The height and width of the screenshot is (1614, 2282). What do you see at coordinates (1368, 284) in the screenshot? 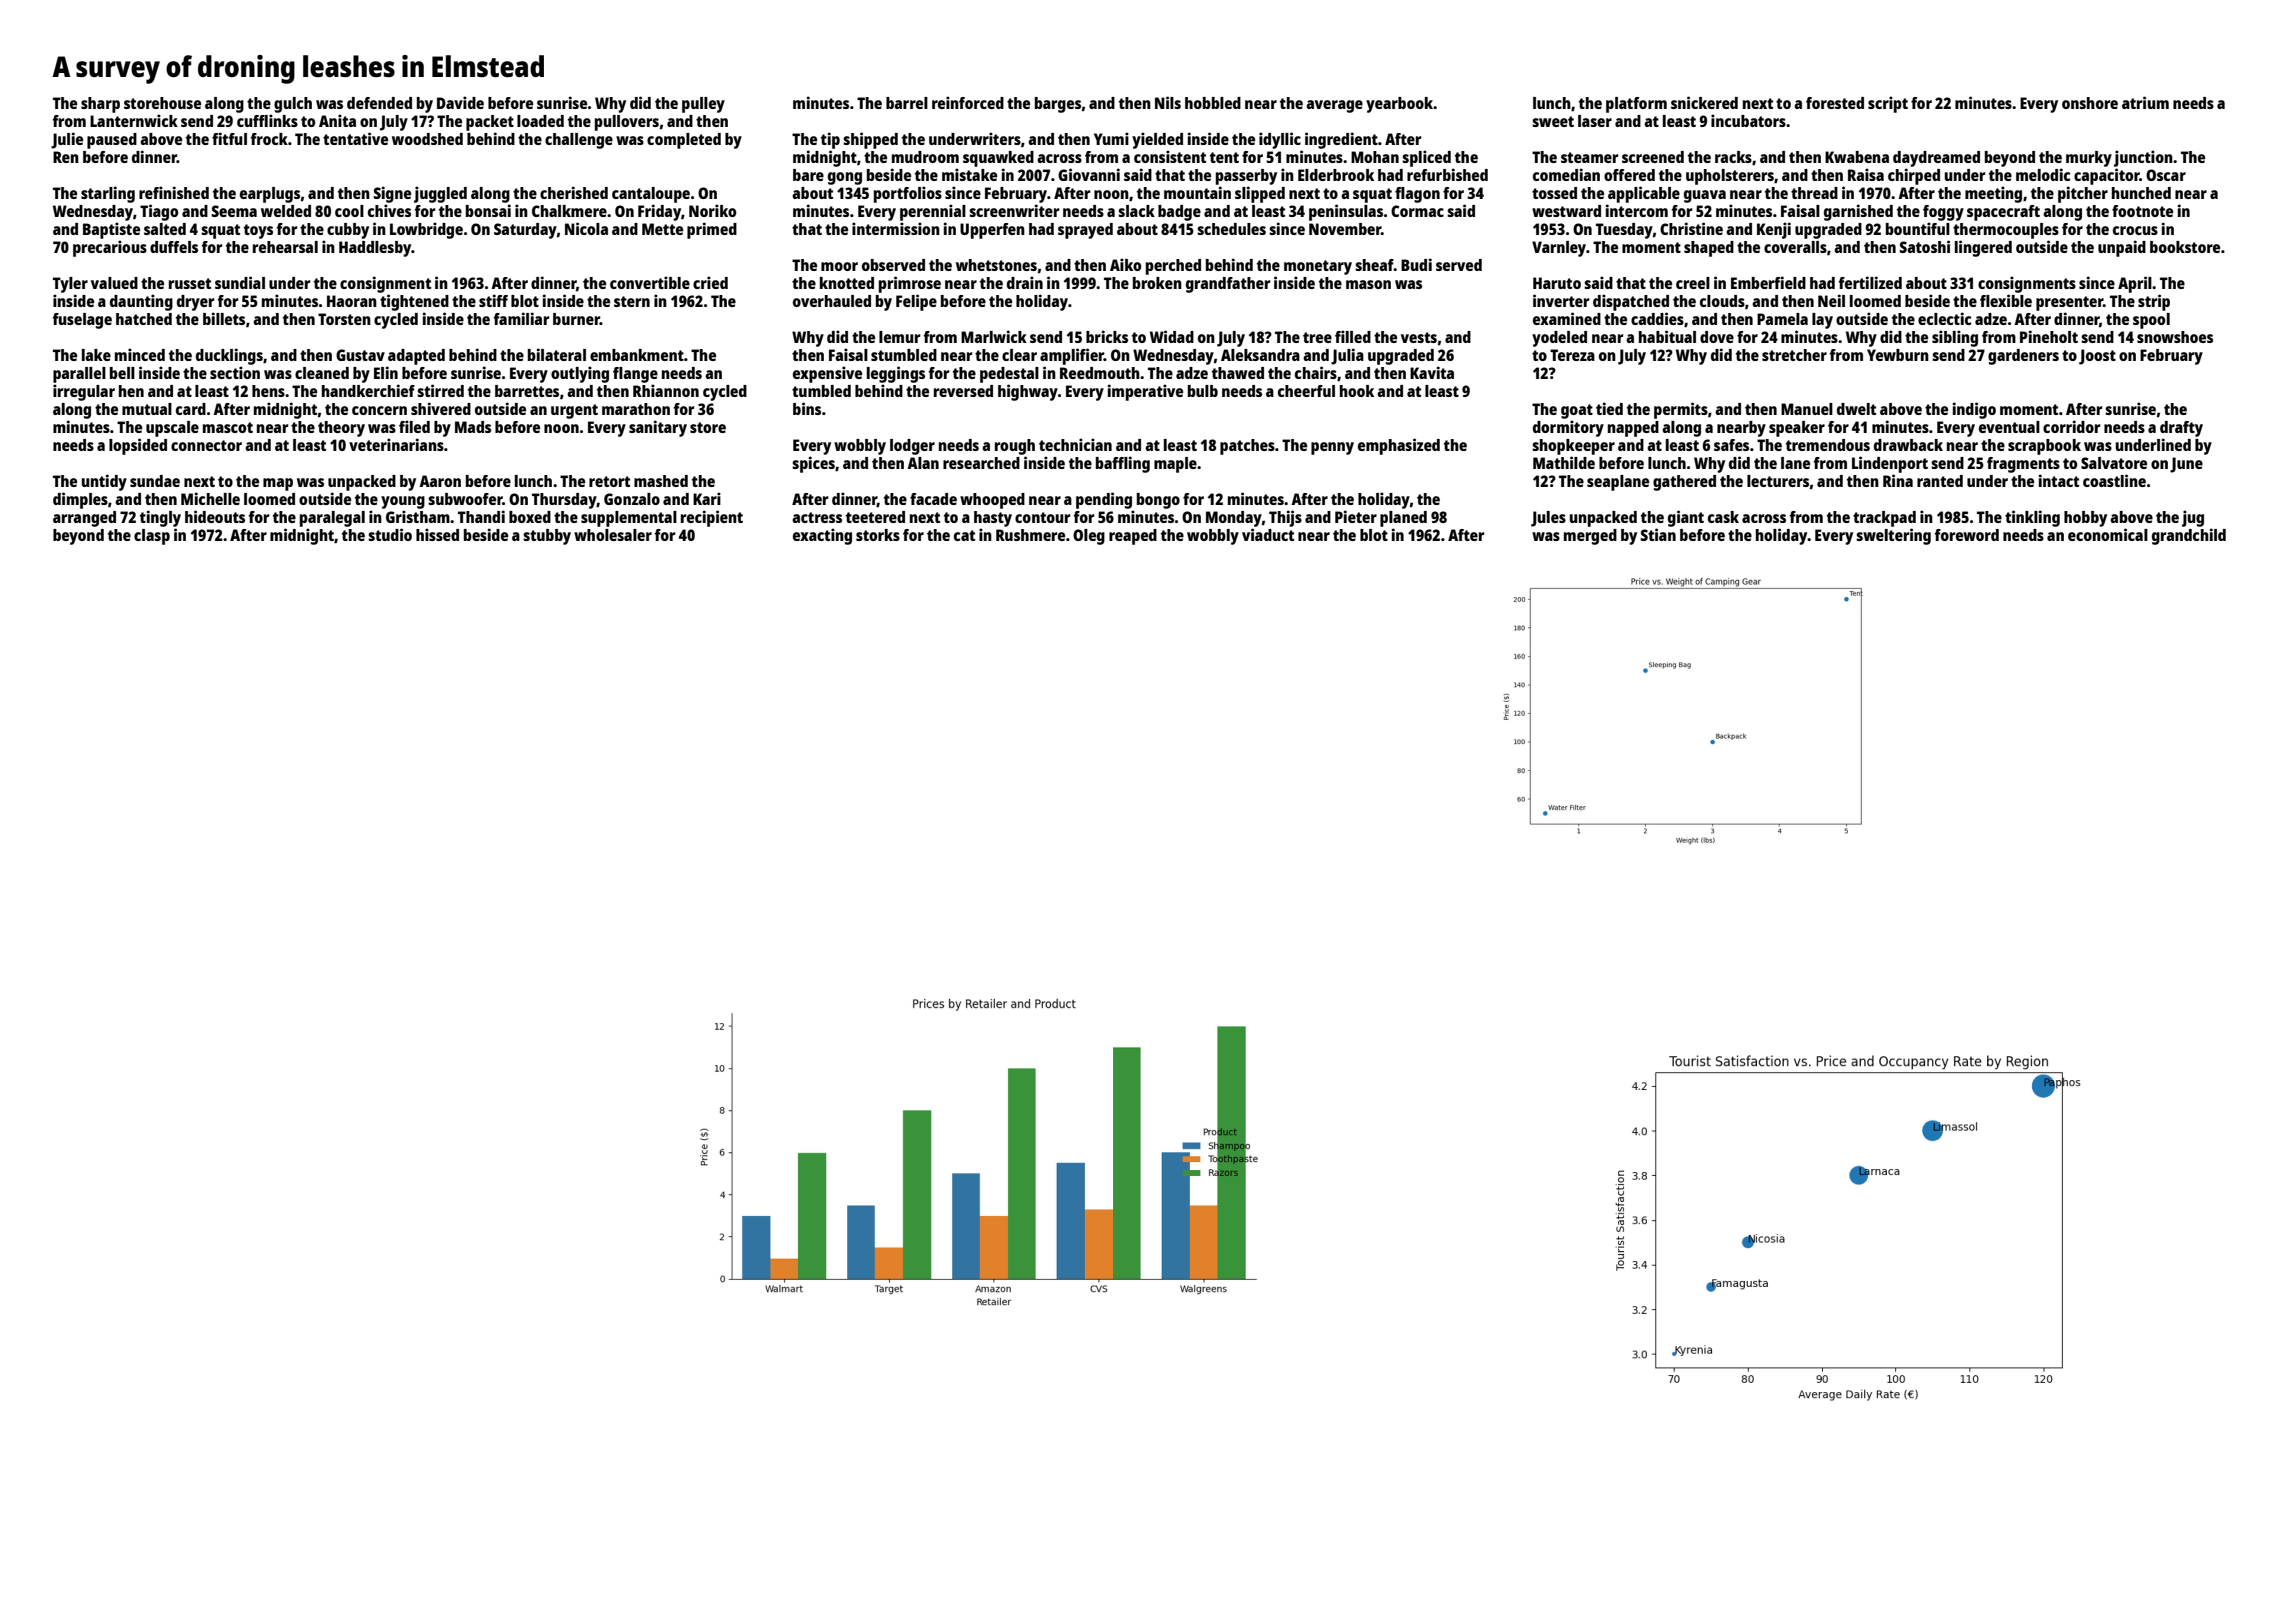
I see `mason` at bounding box center [1368, 284].
